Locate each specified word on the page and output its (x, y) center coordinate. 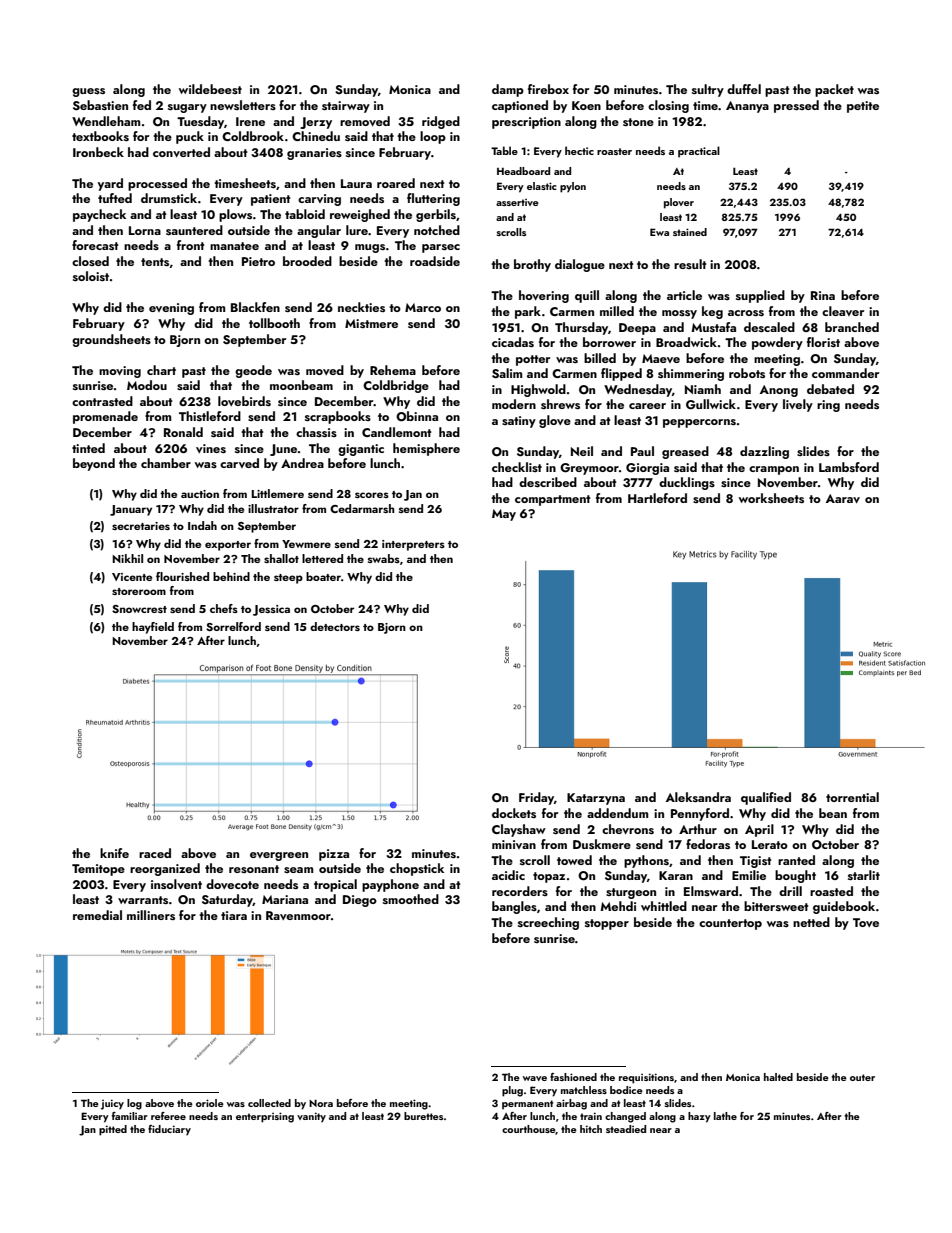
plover (679, 203)
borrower (609, 342)
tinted (88, 448)
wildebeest (210, 89)
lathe (725, 1116)
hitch (591, 1129)
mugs (370, 248)
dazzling (764, 452)
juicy (112, 1104)
